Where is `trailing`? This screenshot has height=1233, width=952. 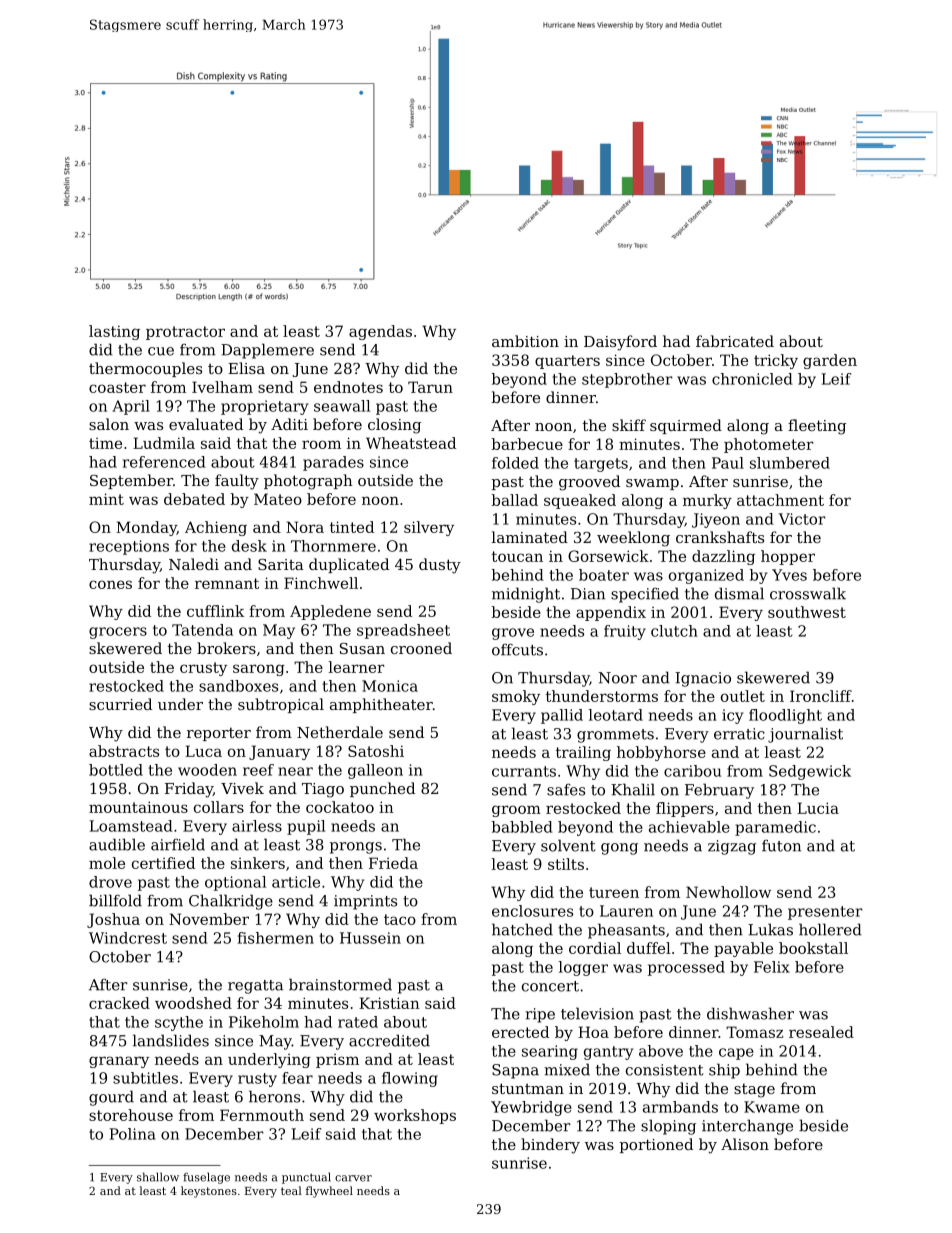 trailing is located at coordinates (583, 753).
